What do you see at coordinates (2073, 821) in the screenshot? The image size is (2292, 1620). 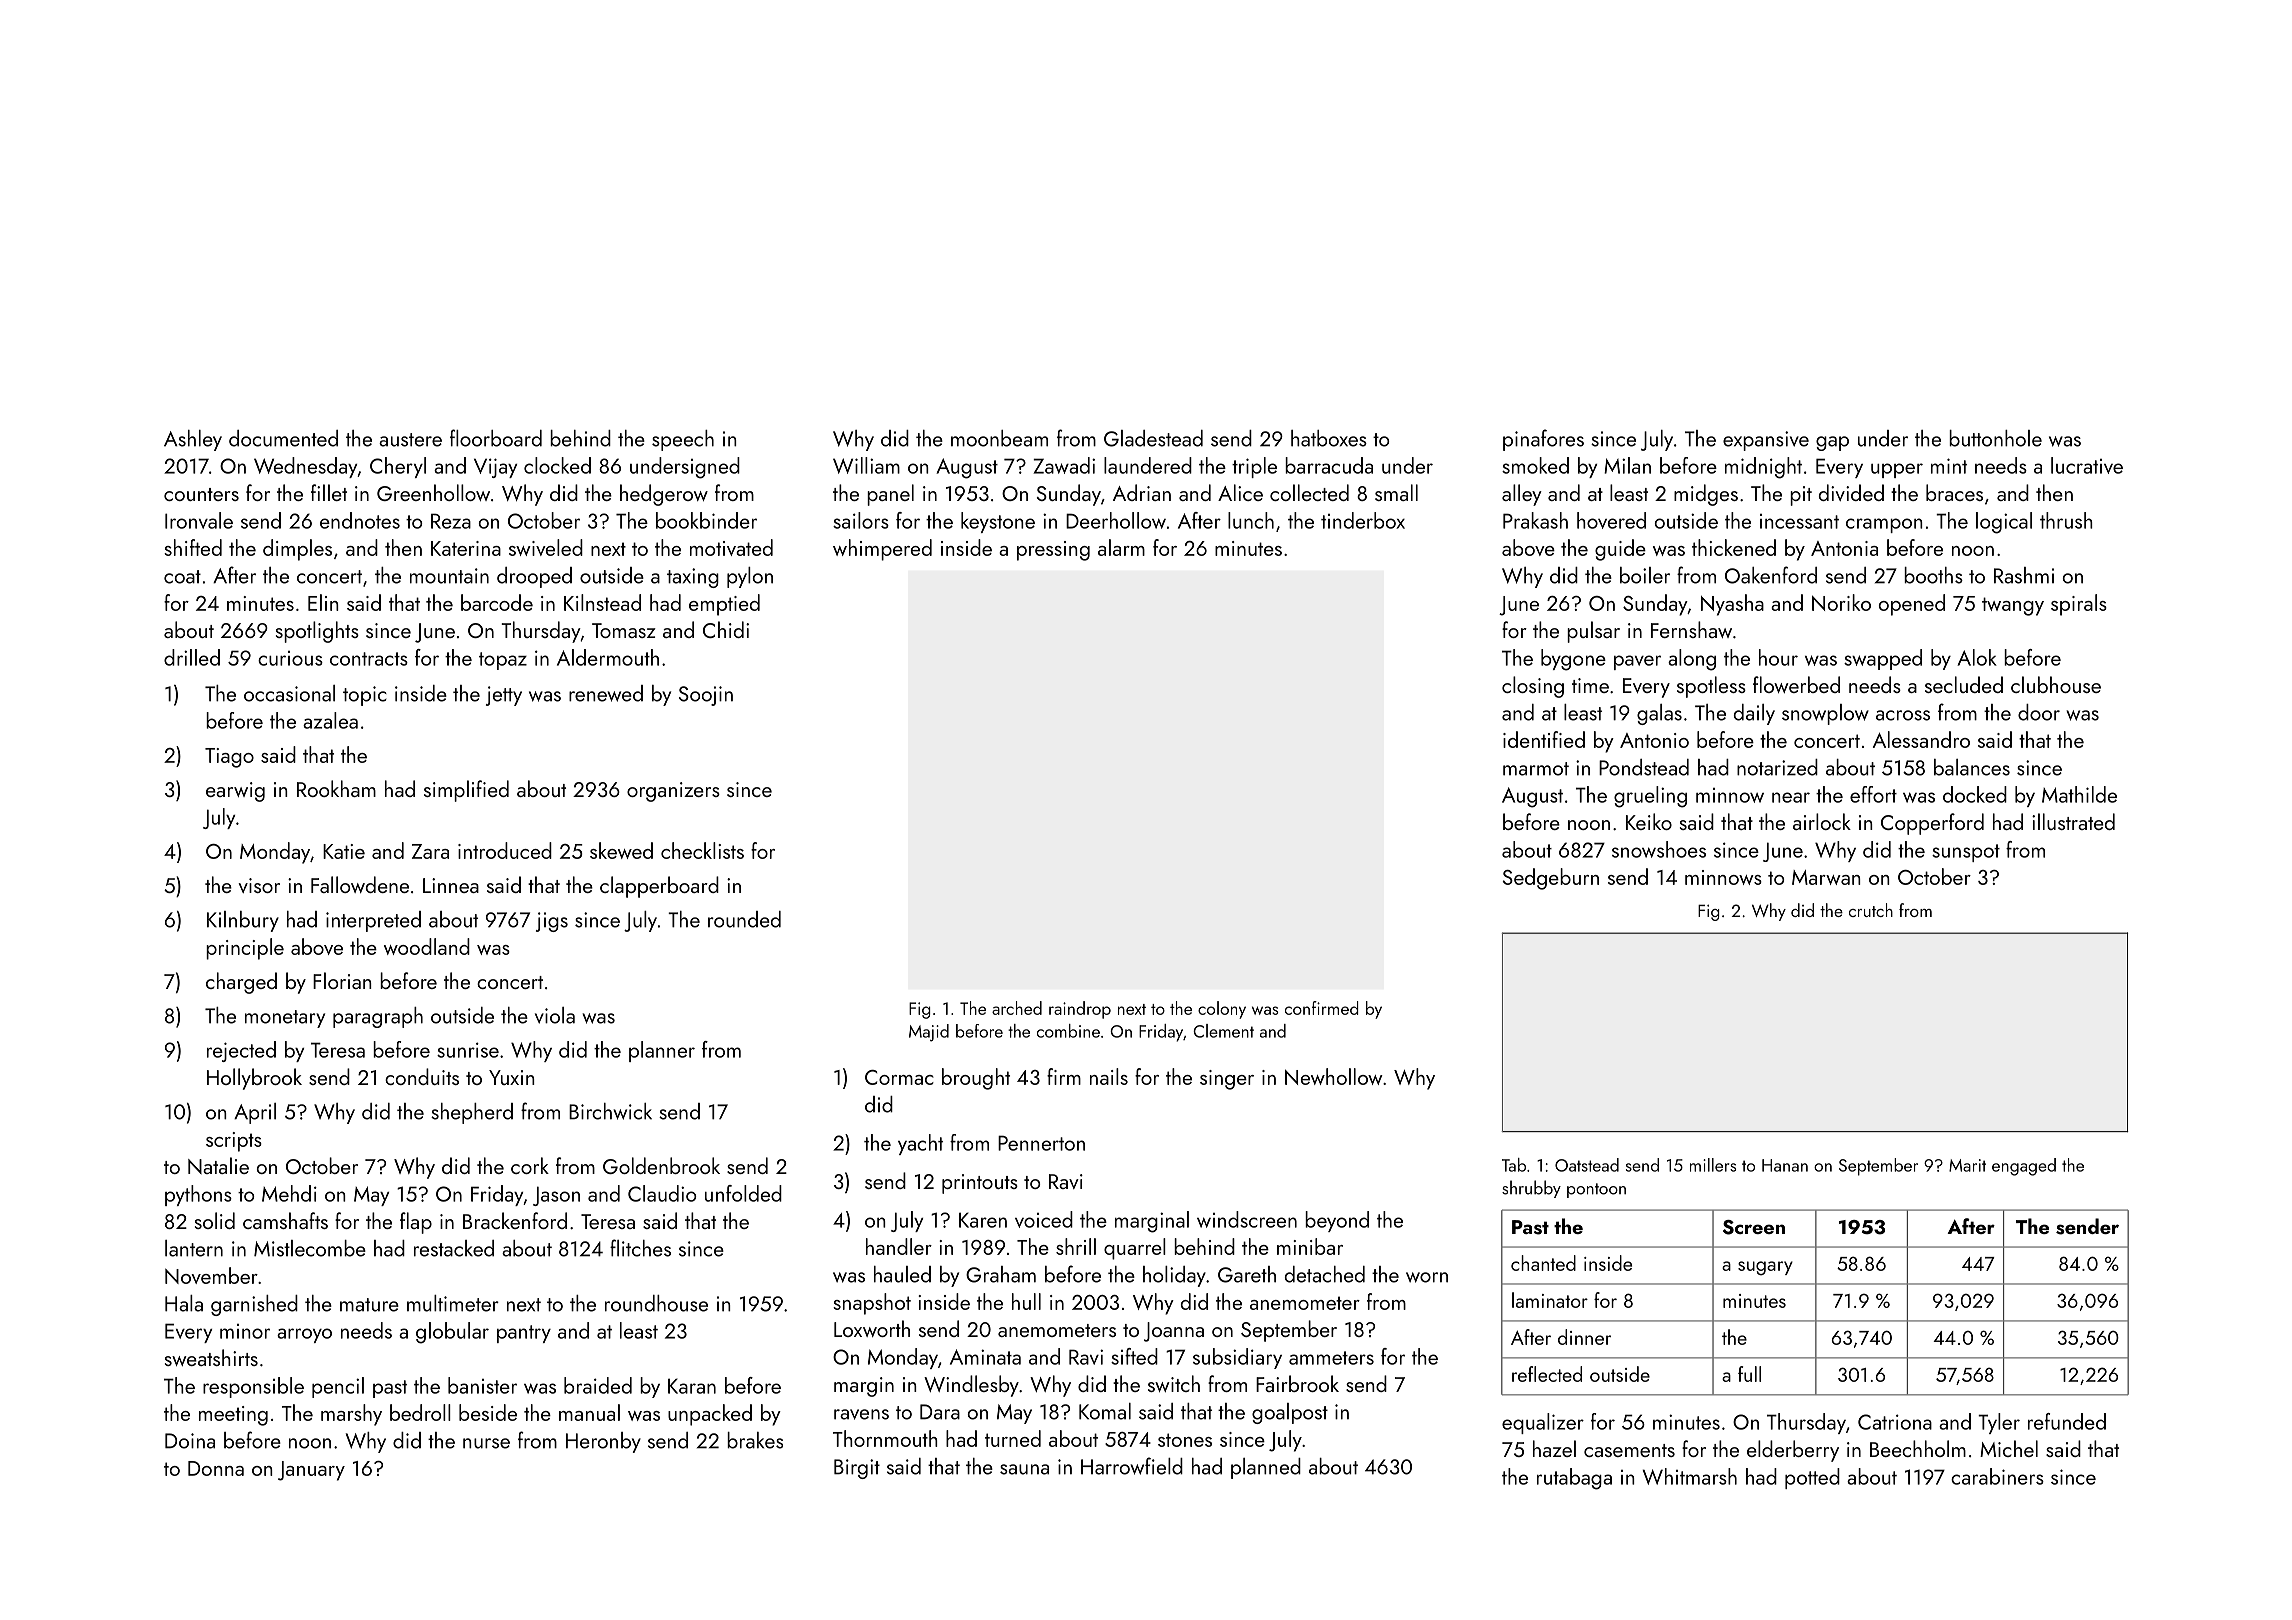 I see `illustrated` at bounding box center [2073, 821].
